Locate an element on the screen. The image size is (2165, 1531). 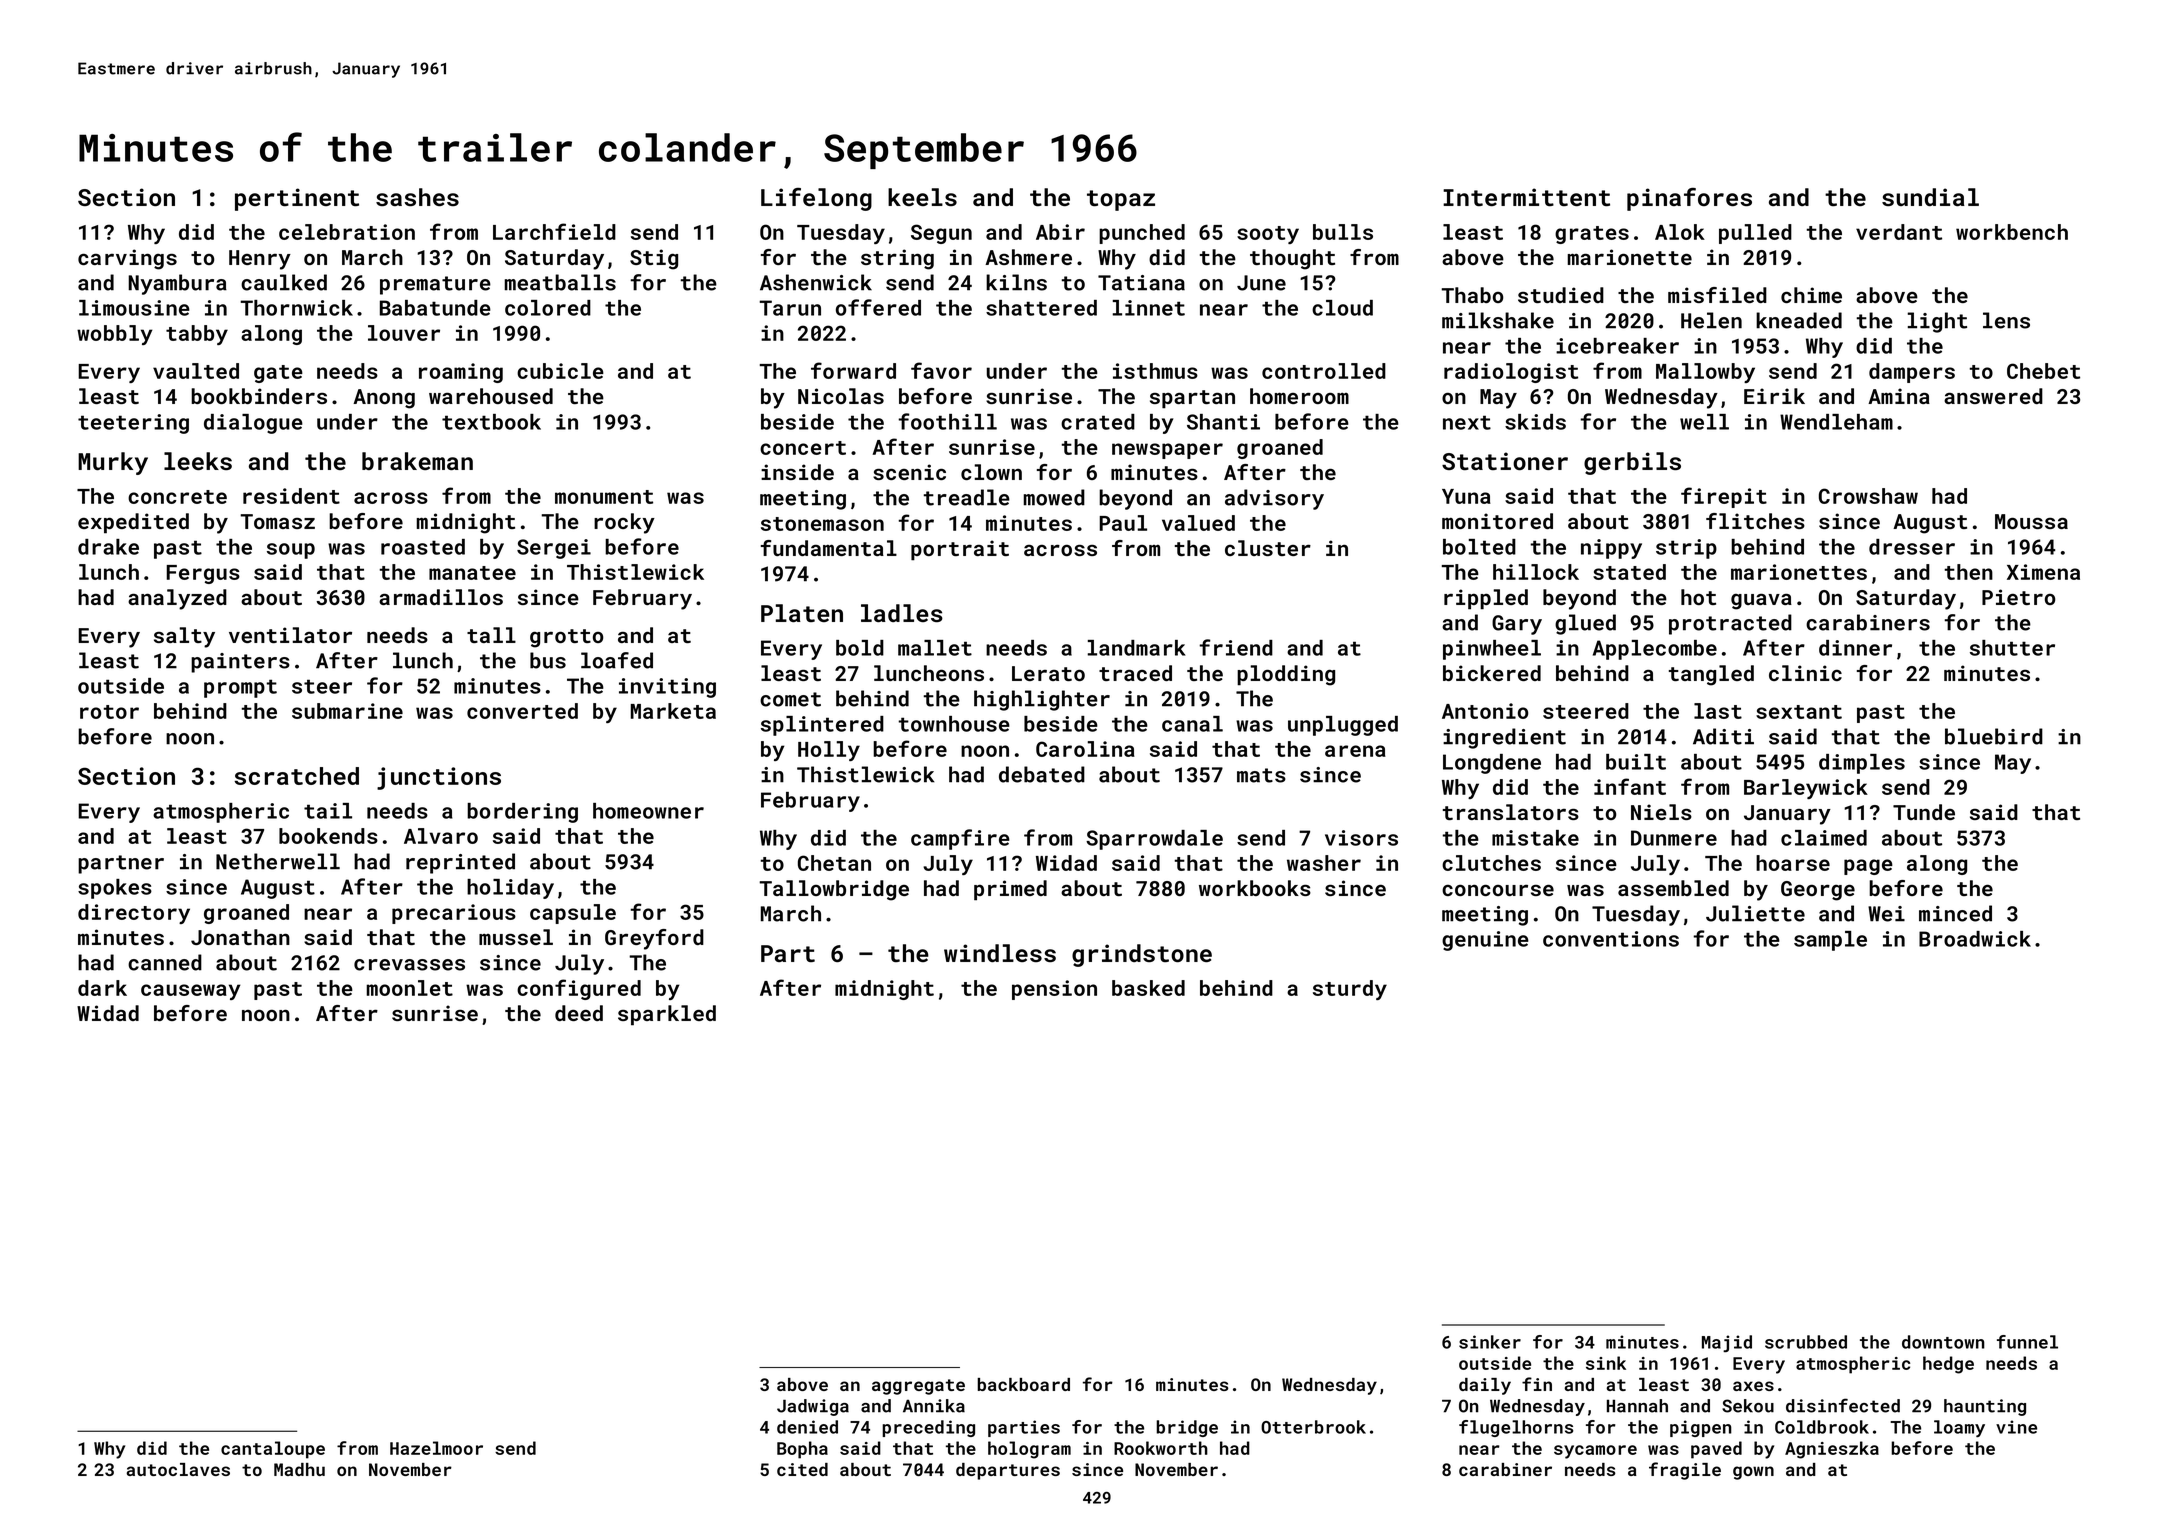
drake is located at coordinates (108, 547).
